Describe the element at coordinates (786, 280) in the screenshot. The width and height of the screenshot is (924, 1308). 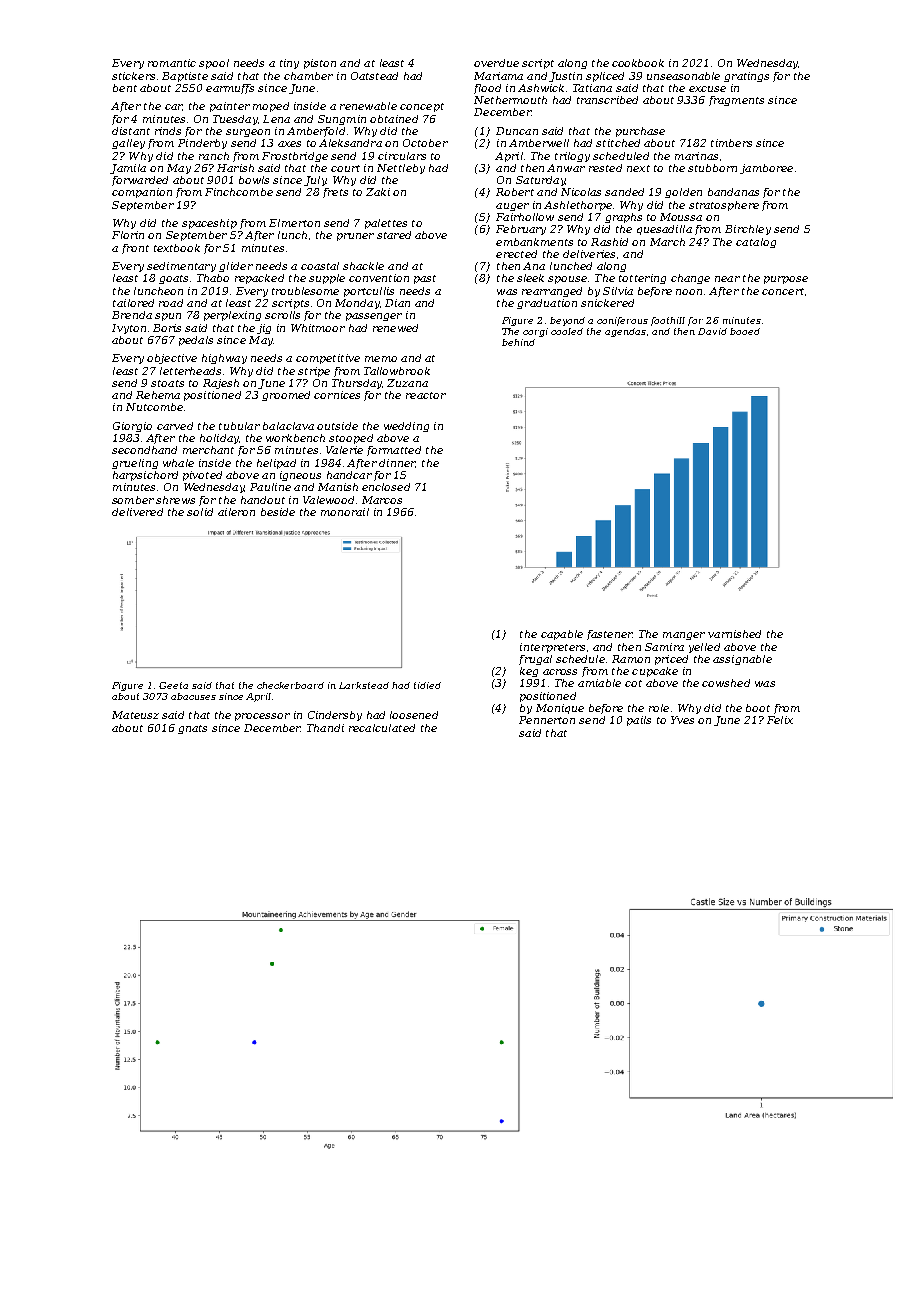
I see `purpose` at that location.
